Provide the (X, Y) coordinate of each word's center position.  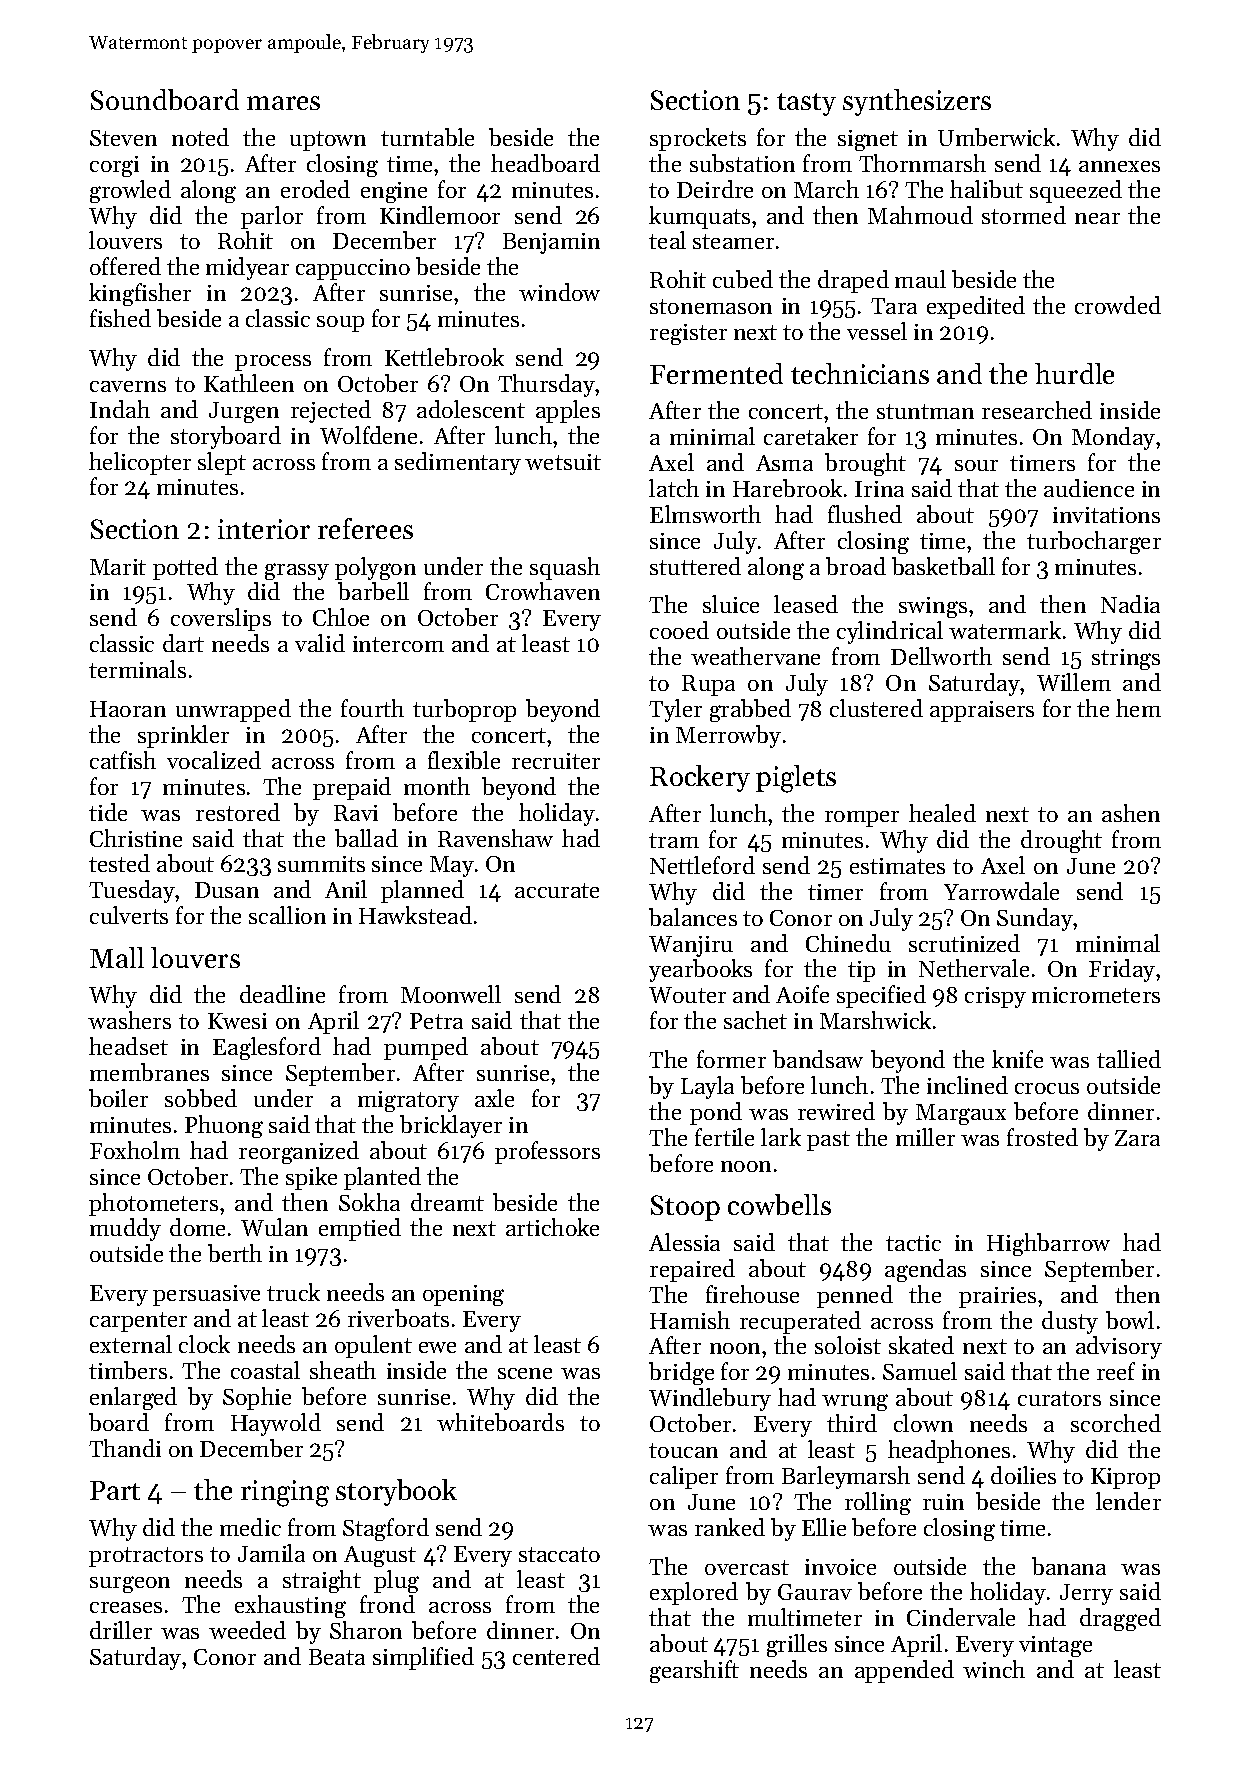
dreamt (447, 1202)
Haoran (128, 709)
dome (197, 1227)
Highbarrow (1048, 1244)
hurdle (1074, 373)
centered (556, 1656)
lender (1128, 1501)
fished (120, 318)
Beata (337, 1657)
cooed (679, 630)
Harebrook (787, 488)
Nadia (1130, 604)
